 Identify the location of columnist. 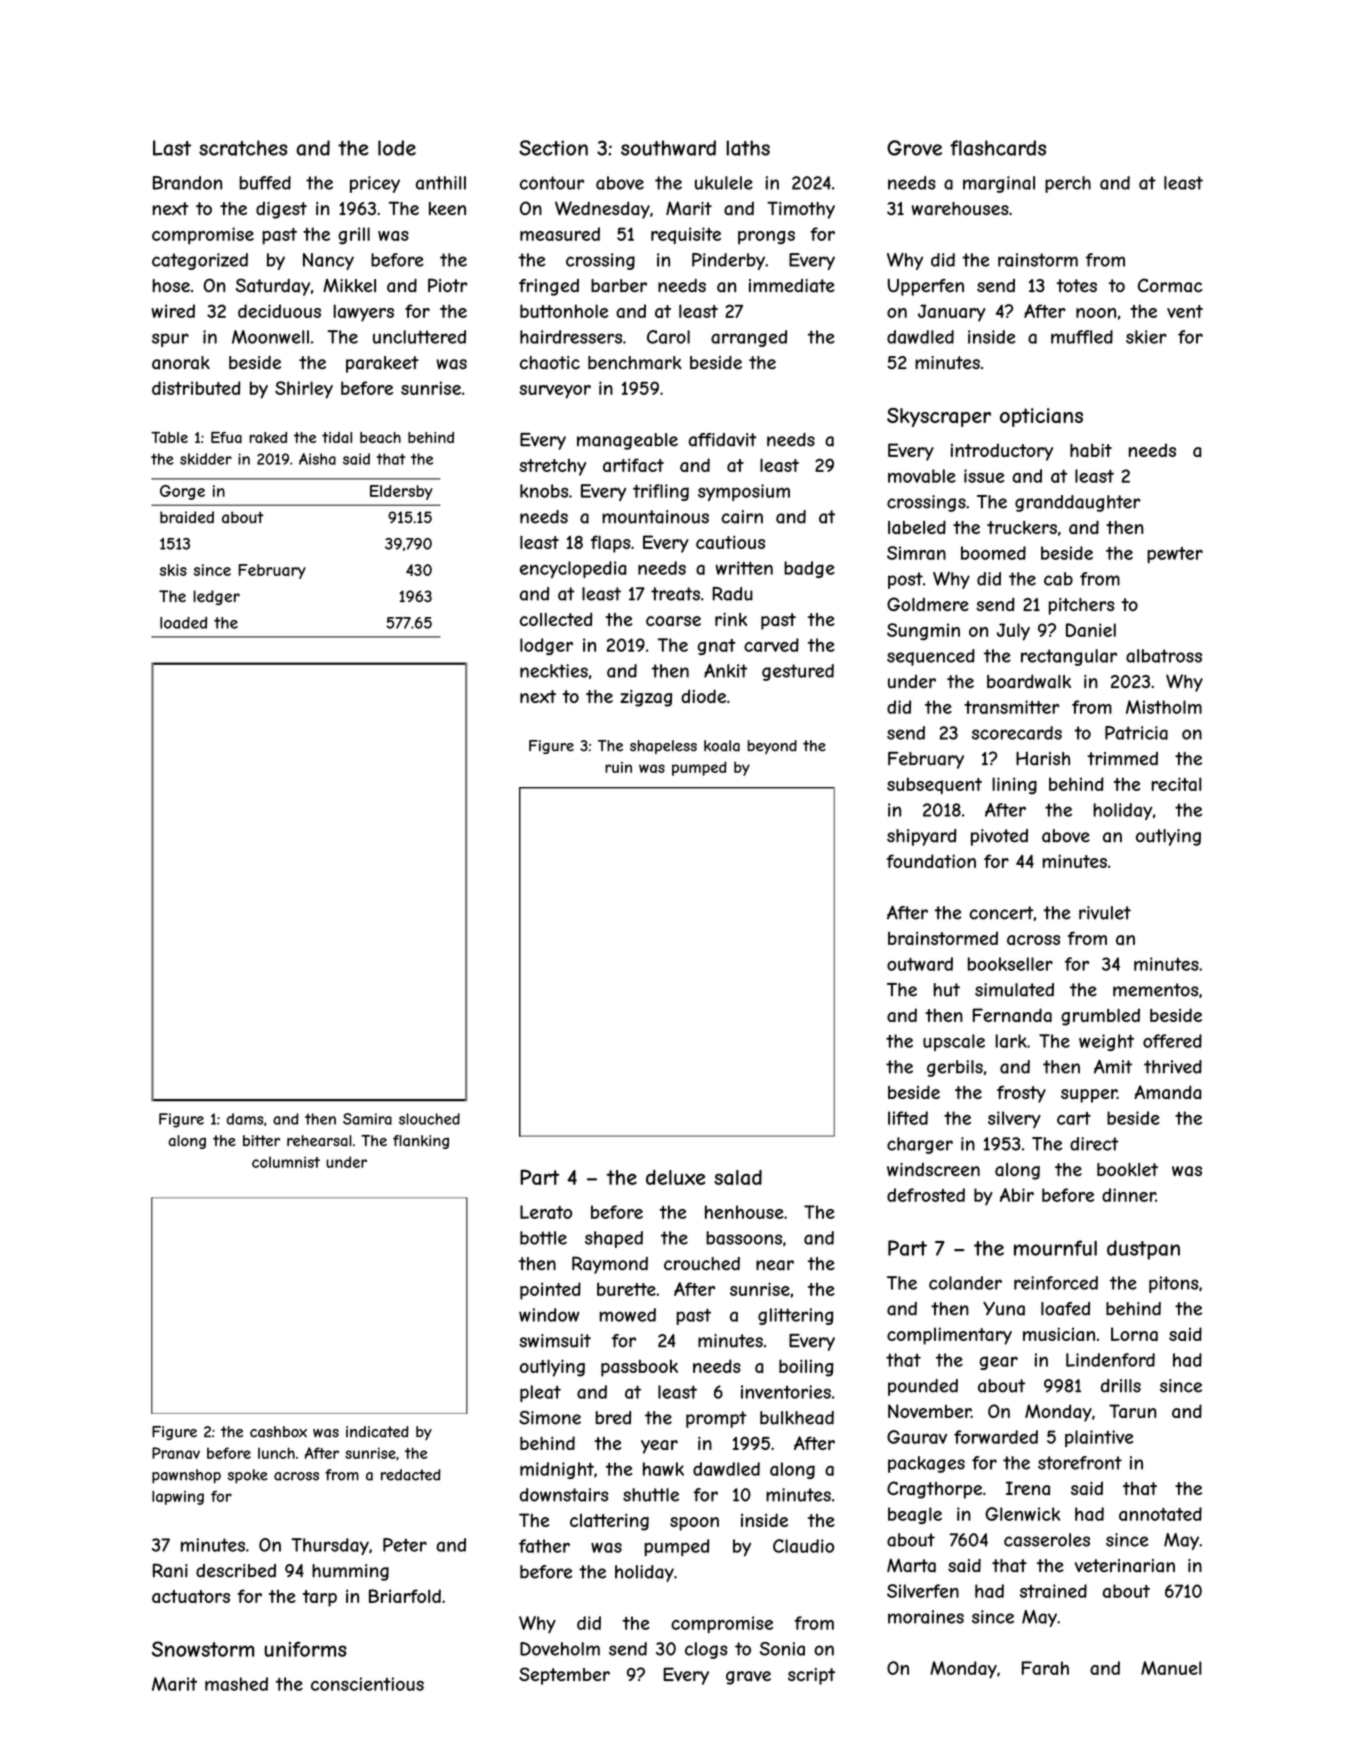
(286, 1162).
